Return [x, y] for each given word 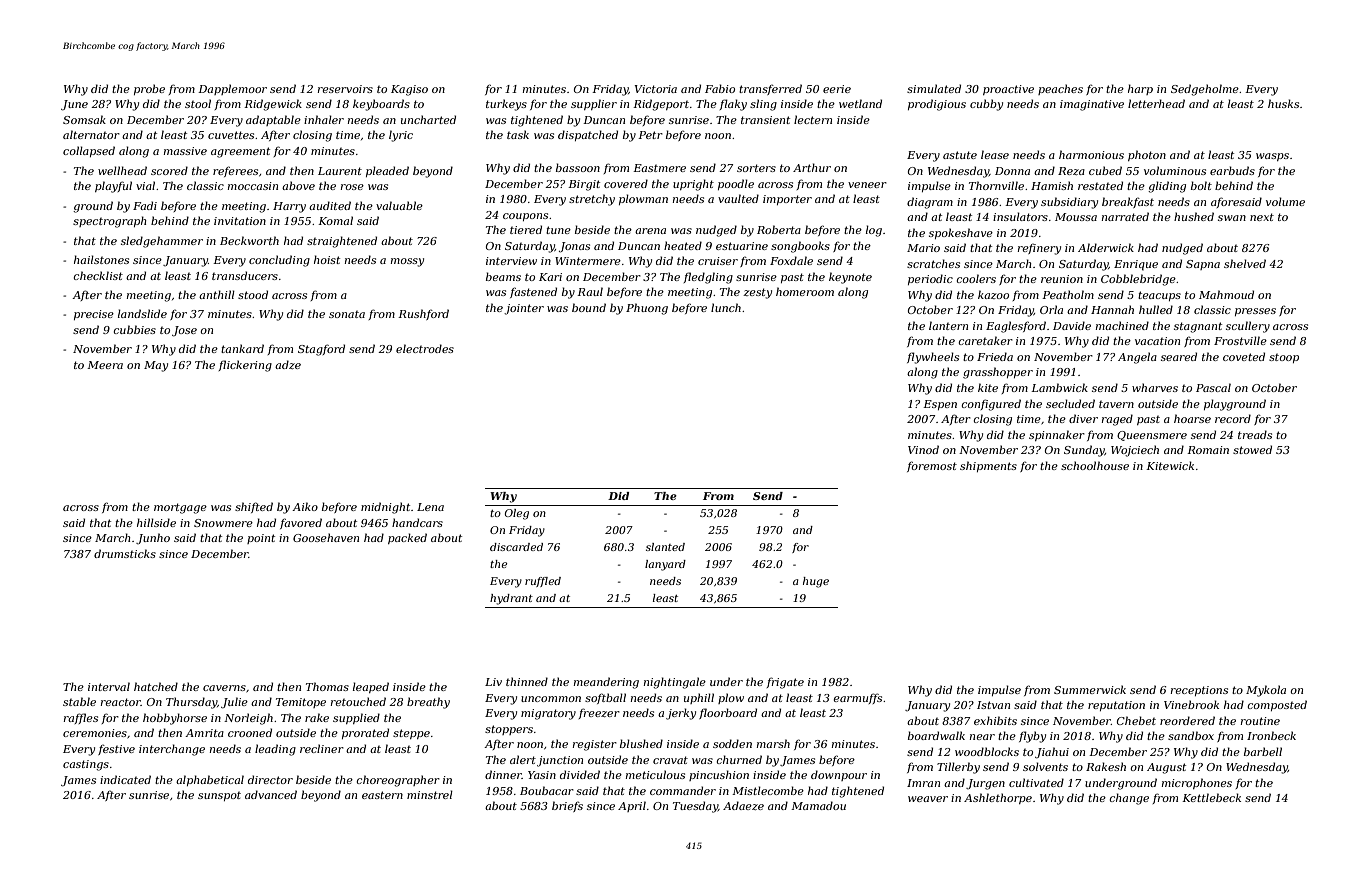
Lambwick [1059, 387]
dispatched [588, 135]
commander [683, 790]
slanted [665, 547]
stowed [1252, 449]
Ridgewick [273, 105]
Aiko [305, 506]
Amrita [204, 733]
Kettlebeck [1211, 797]
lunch [726, 307]
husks [1283, 103]
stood [253, 294]
